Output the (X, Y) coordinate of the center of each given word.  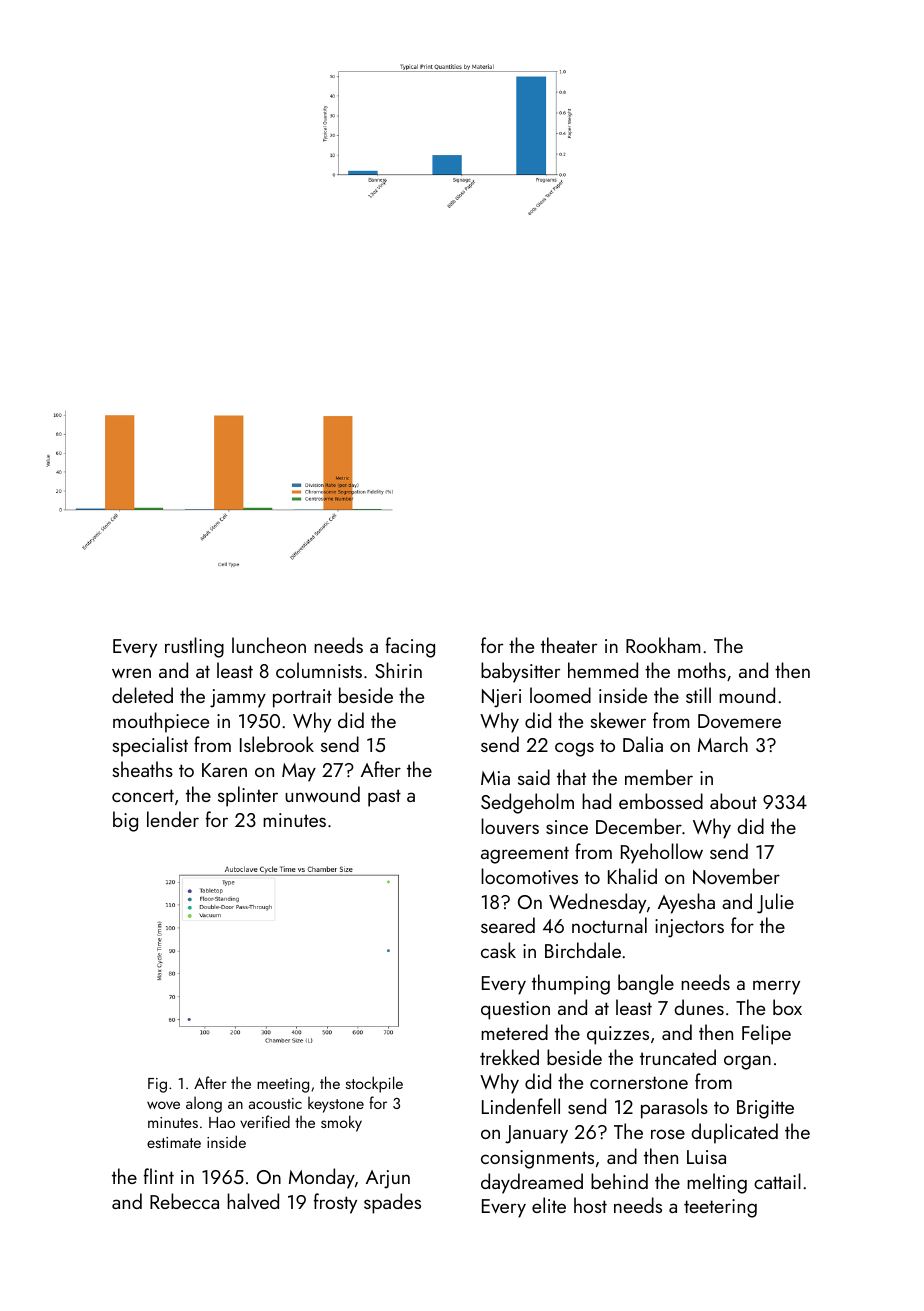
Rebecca (184, 1201)
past (384, 798)
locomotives (529, 876)
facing (410, 647)
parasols (674, 1108)
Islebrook (277, 744)
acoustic (275, 1103)
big (125, 821)
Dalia (643, 744)
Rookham (663, 645)
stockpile (374, 1084)
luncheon (269, 645)
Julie (775, 903)
